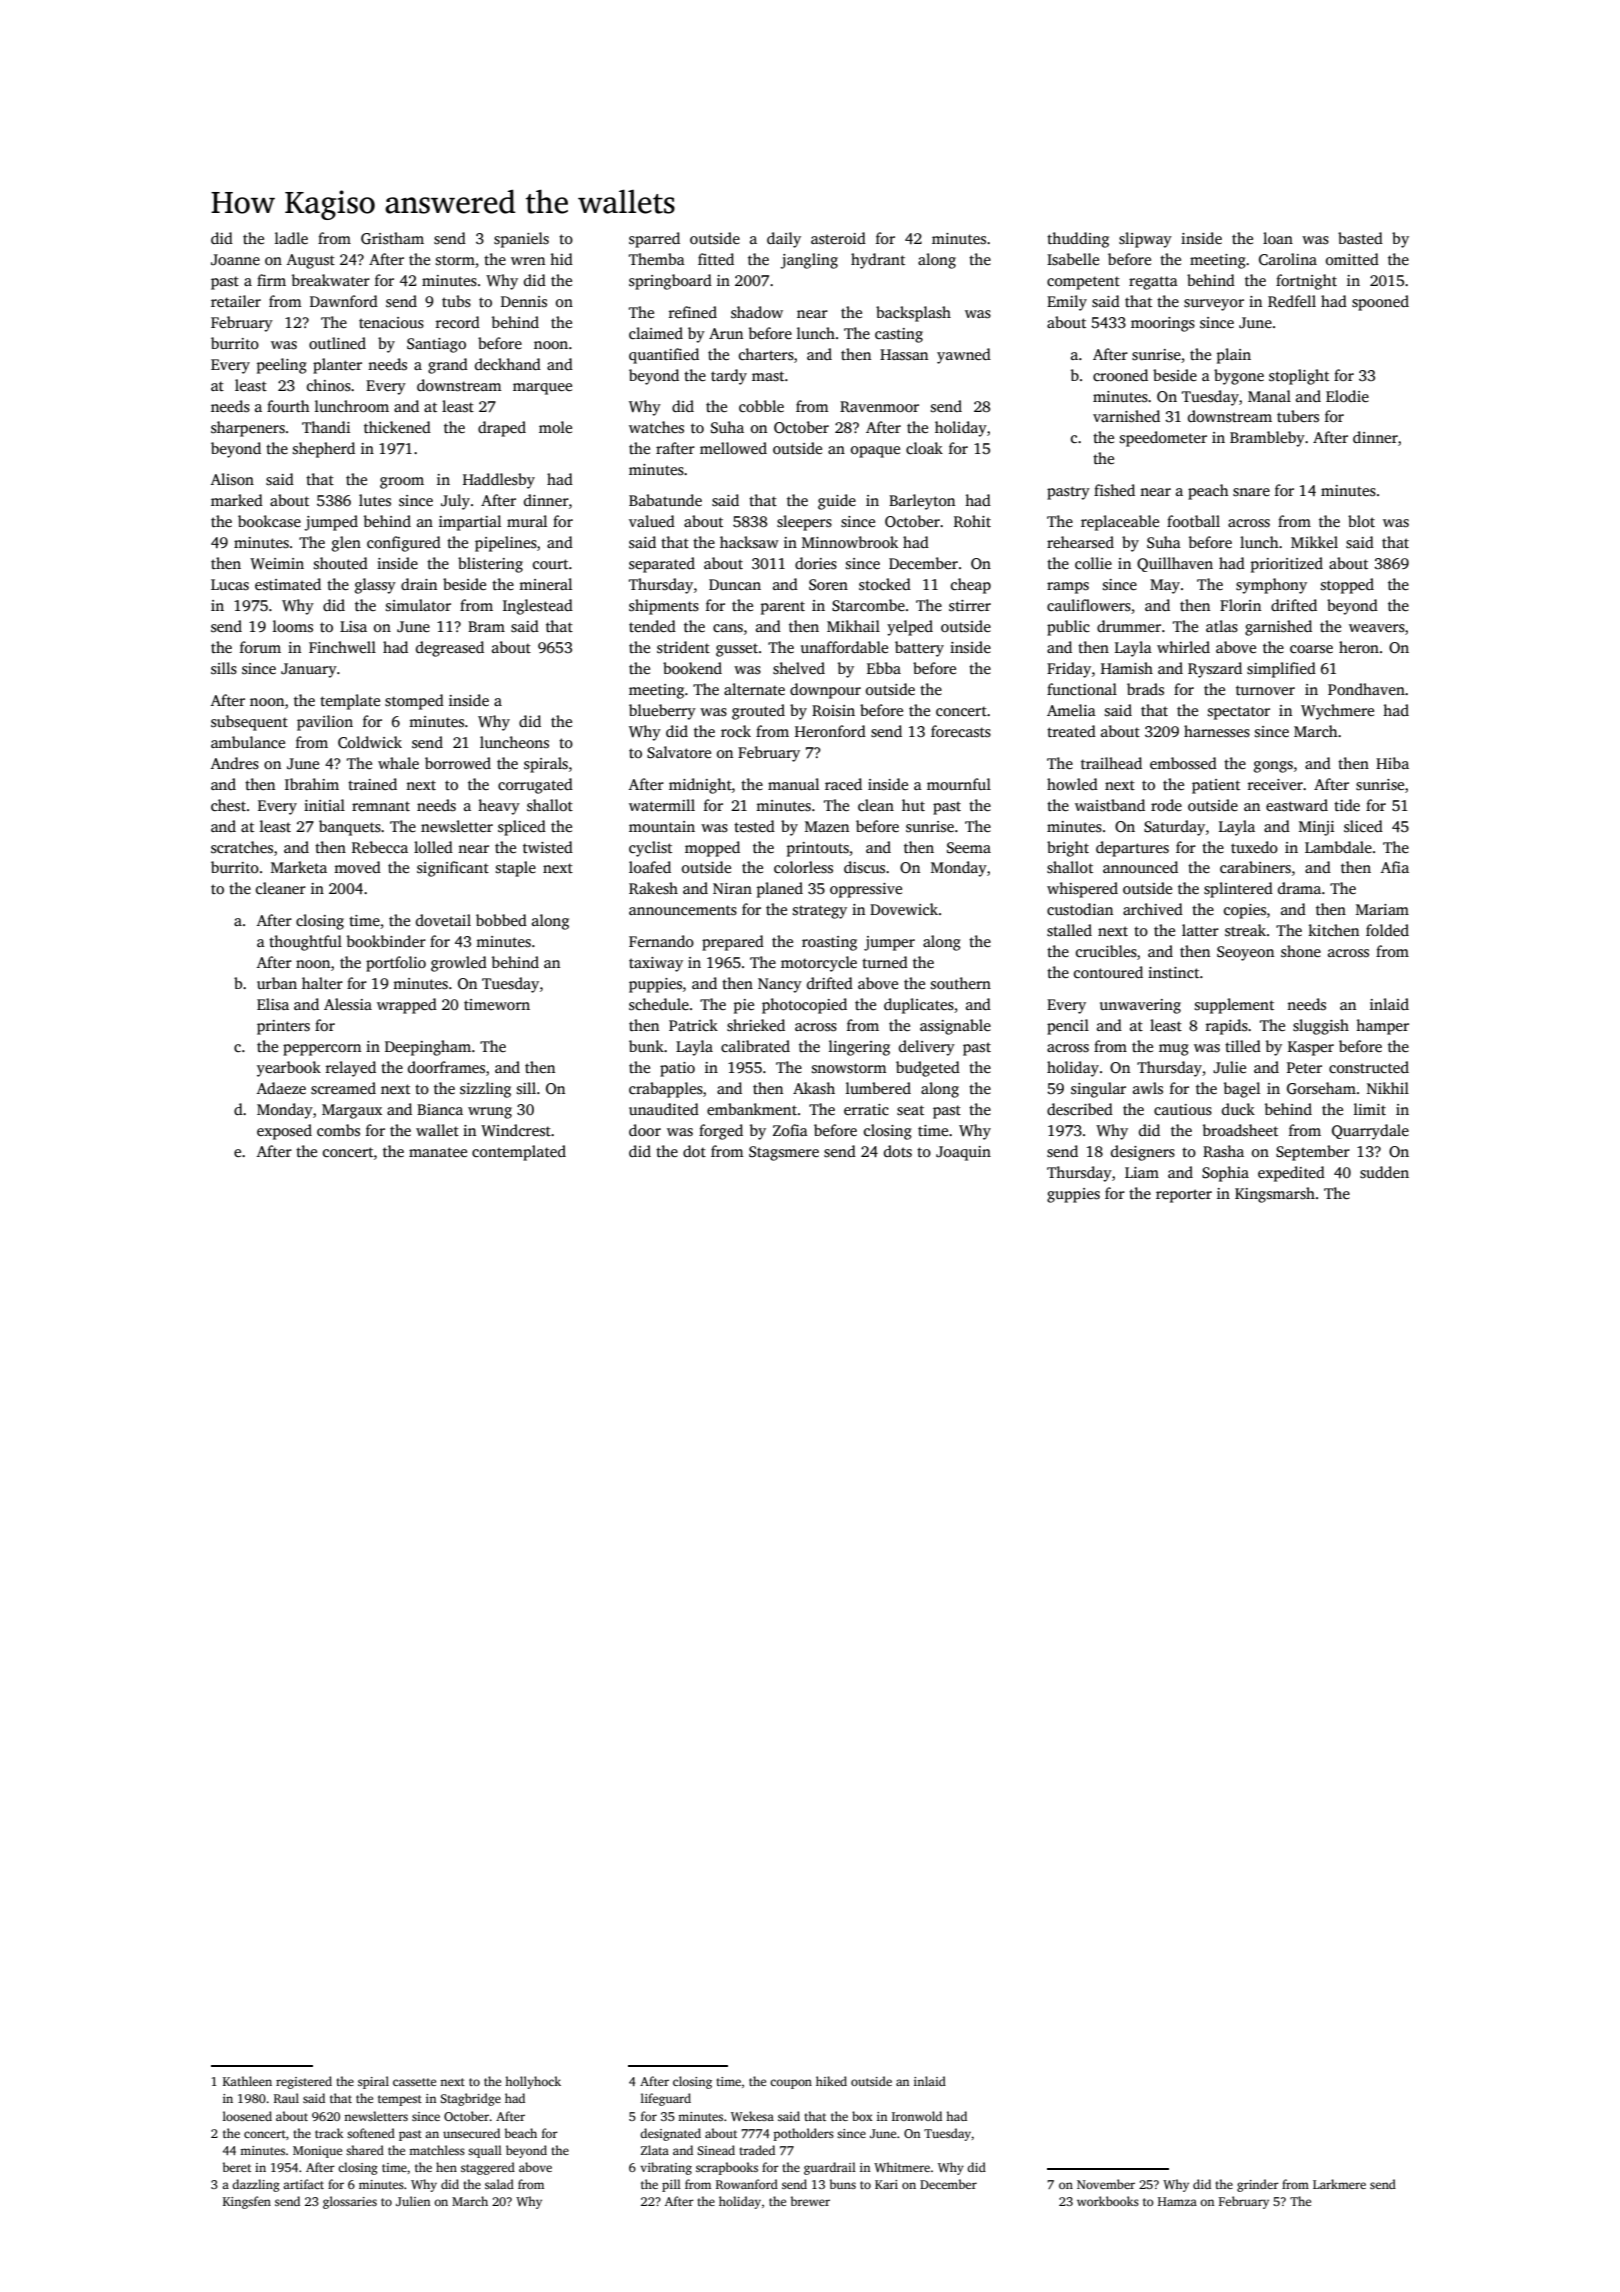  I want to click on pill, so click(671, 2185).
